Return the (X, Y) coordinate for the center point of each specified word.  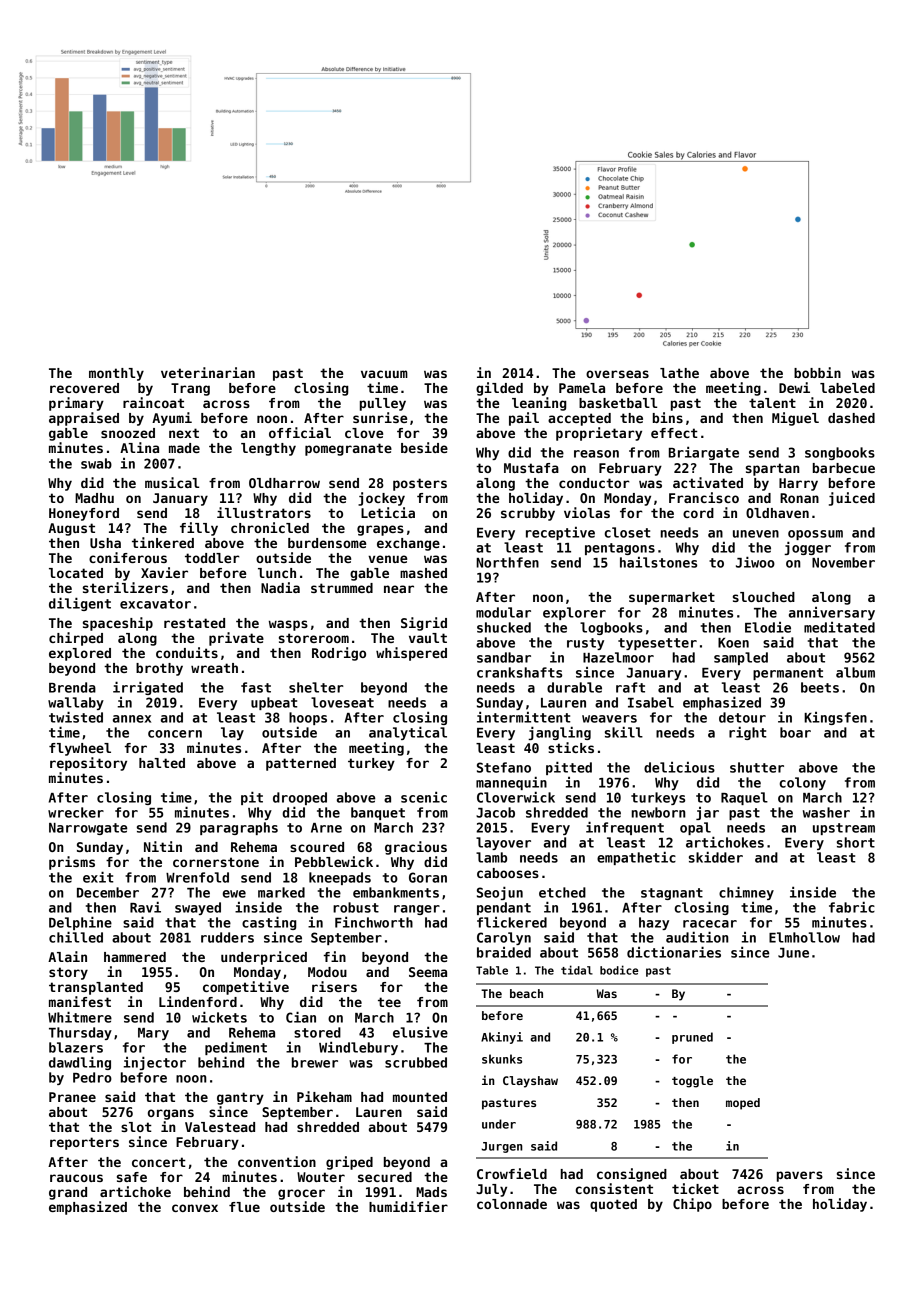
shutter (757, 767)
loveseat (342, 702)
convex (195, 1208)
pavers (800, 1176)
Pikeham (324, 1096)
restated (194, 623)
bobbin (817, 372)
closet (628, 532)
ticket (695, 1188)
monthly (116, 374)
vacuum (384, 374)
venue (387, 559)
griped (349, 1163)
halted (162, 763)
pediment (236, 1048)
